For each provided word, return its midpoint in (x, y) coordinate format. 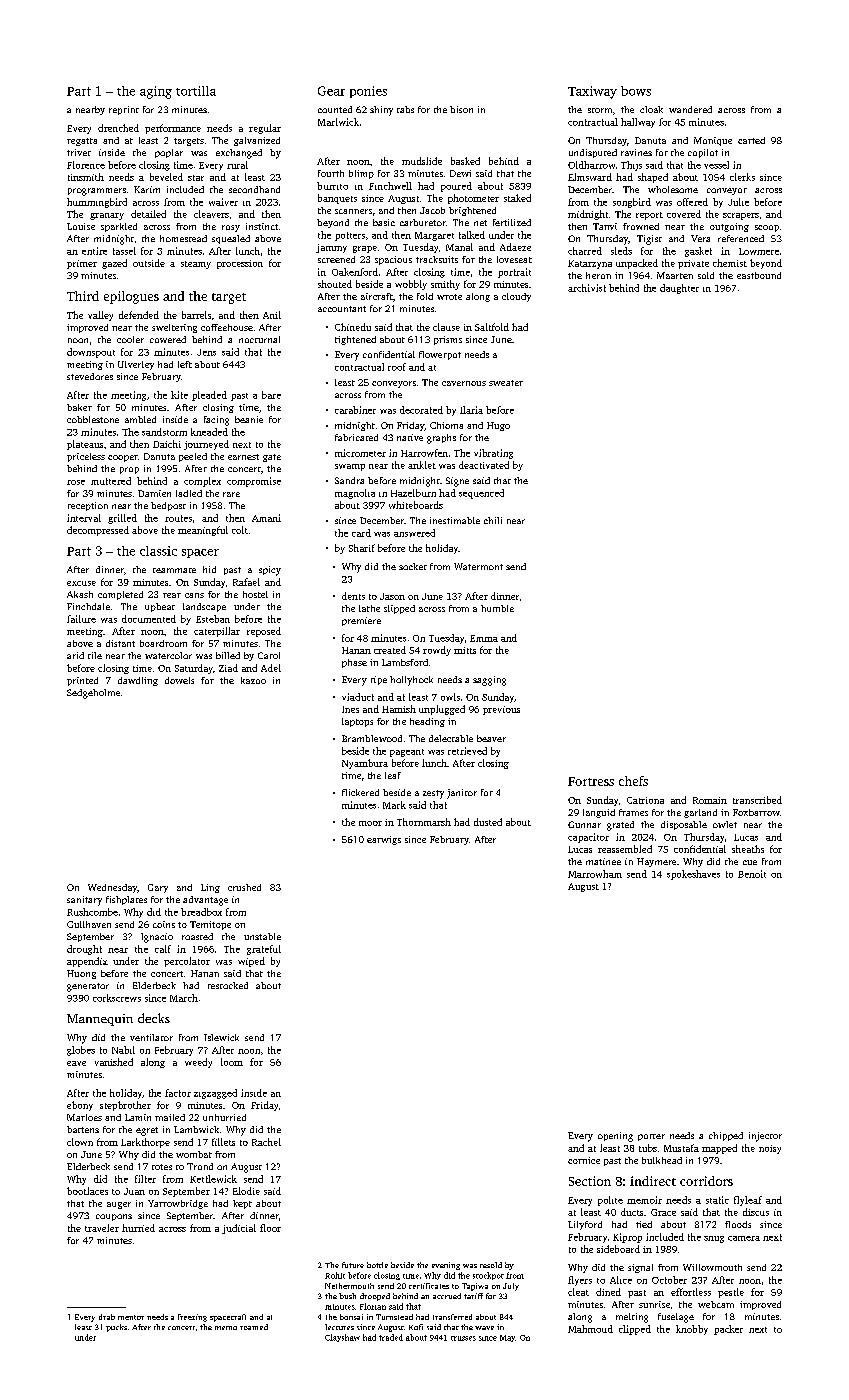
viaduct (358, 697)
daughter (679, 289)
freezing (192, 1318)
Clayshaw (342, 1338)
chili (493, 520)
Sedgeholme (93, 694)
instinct (262, 226)
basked (465, 161)
